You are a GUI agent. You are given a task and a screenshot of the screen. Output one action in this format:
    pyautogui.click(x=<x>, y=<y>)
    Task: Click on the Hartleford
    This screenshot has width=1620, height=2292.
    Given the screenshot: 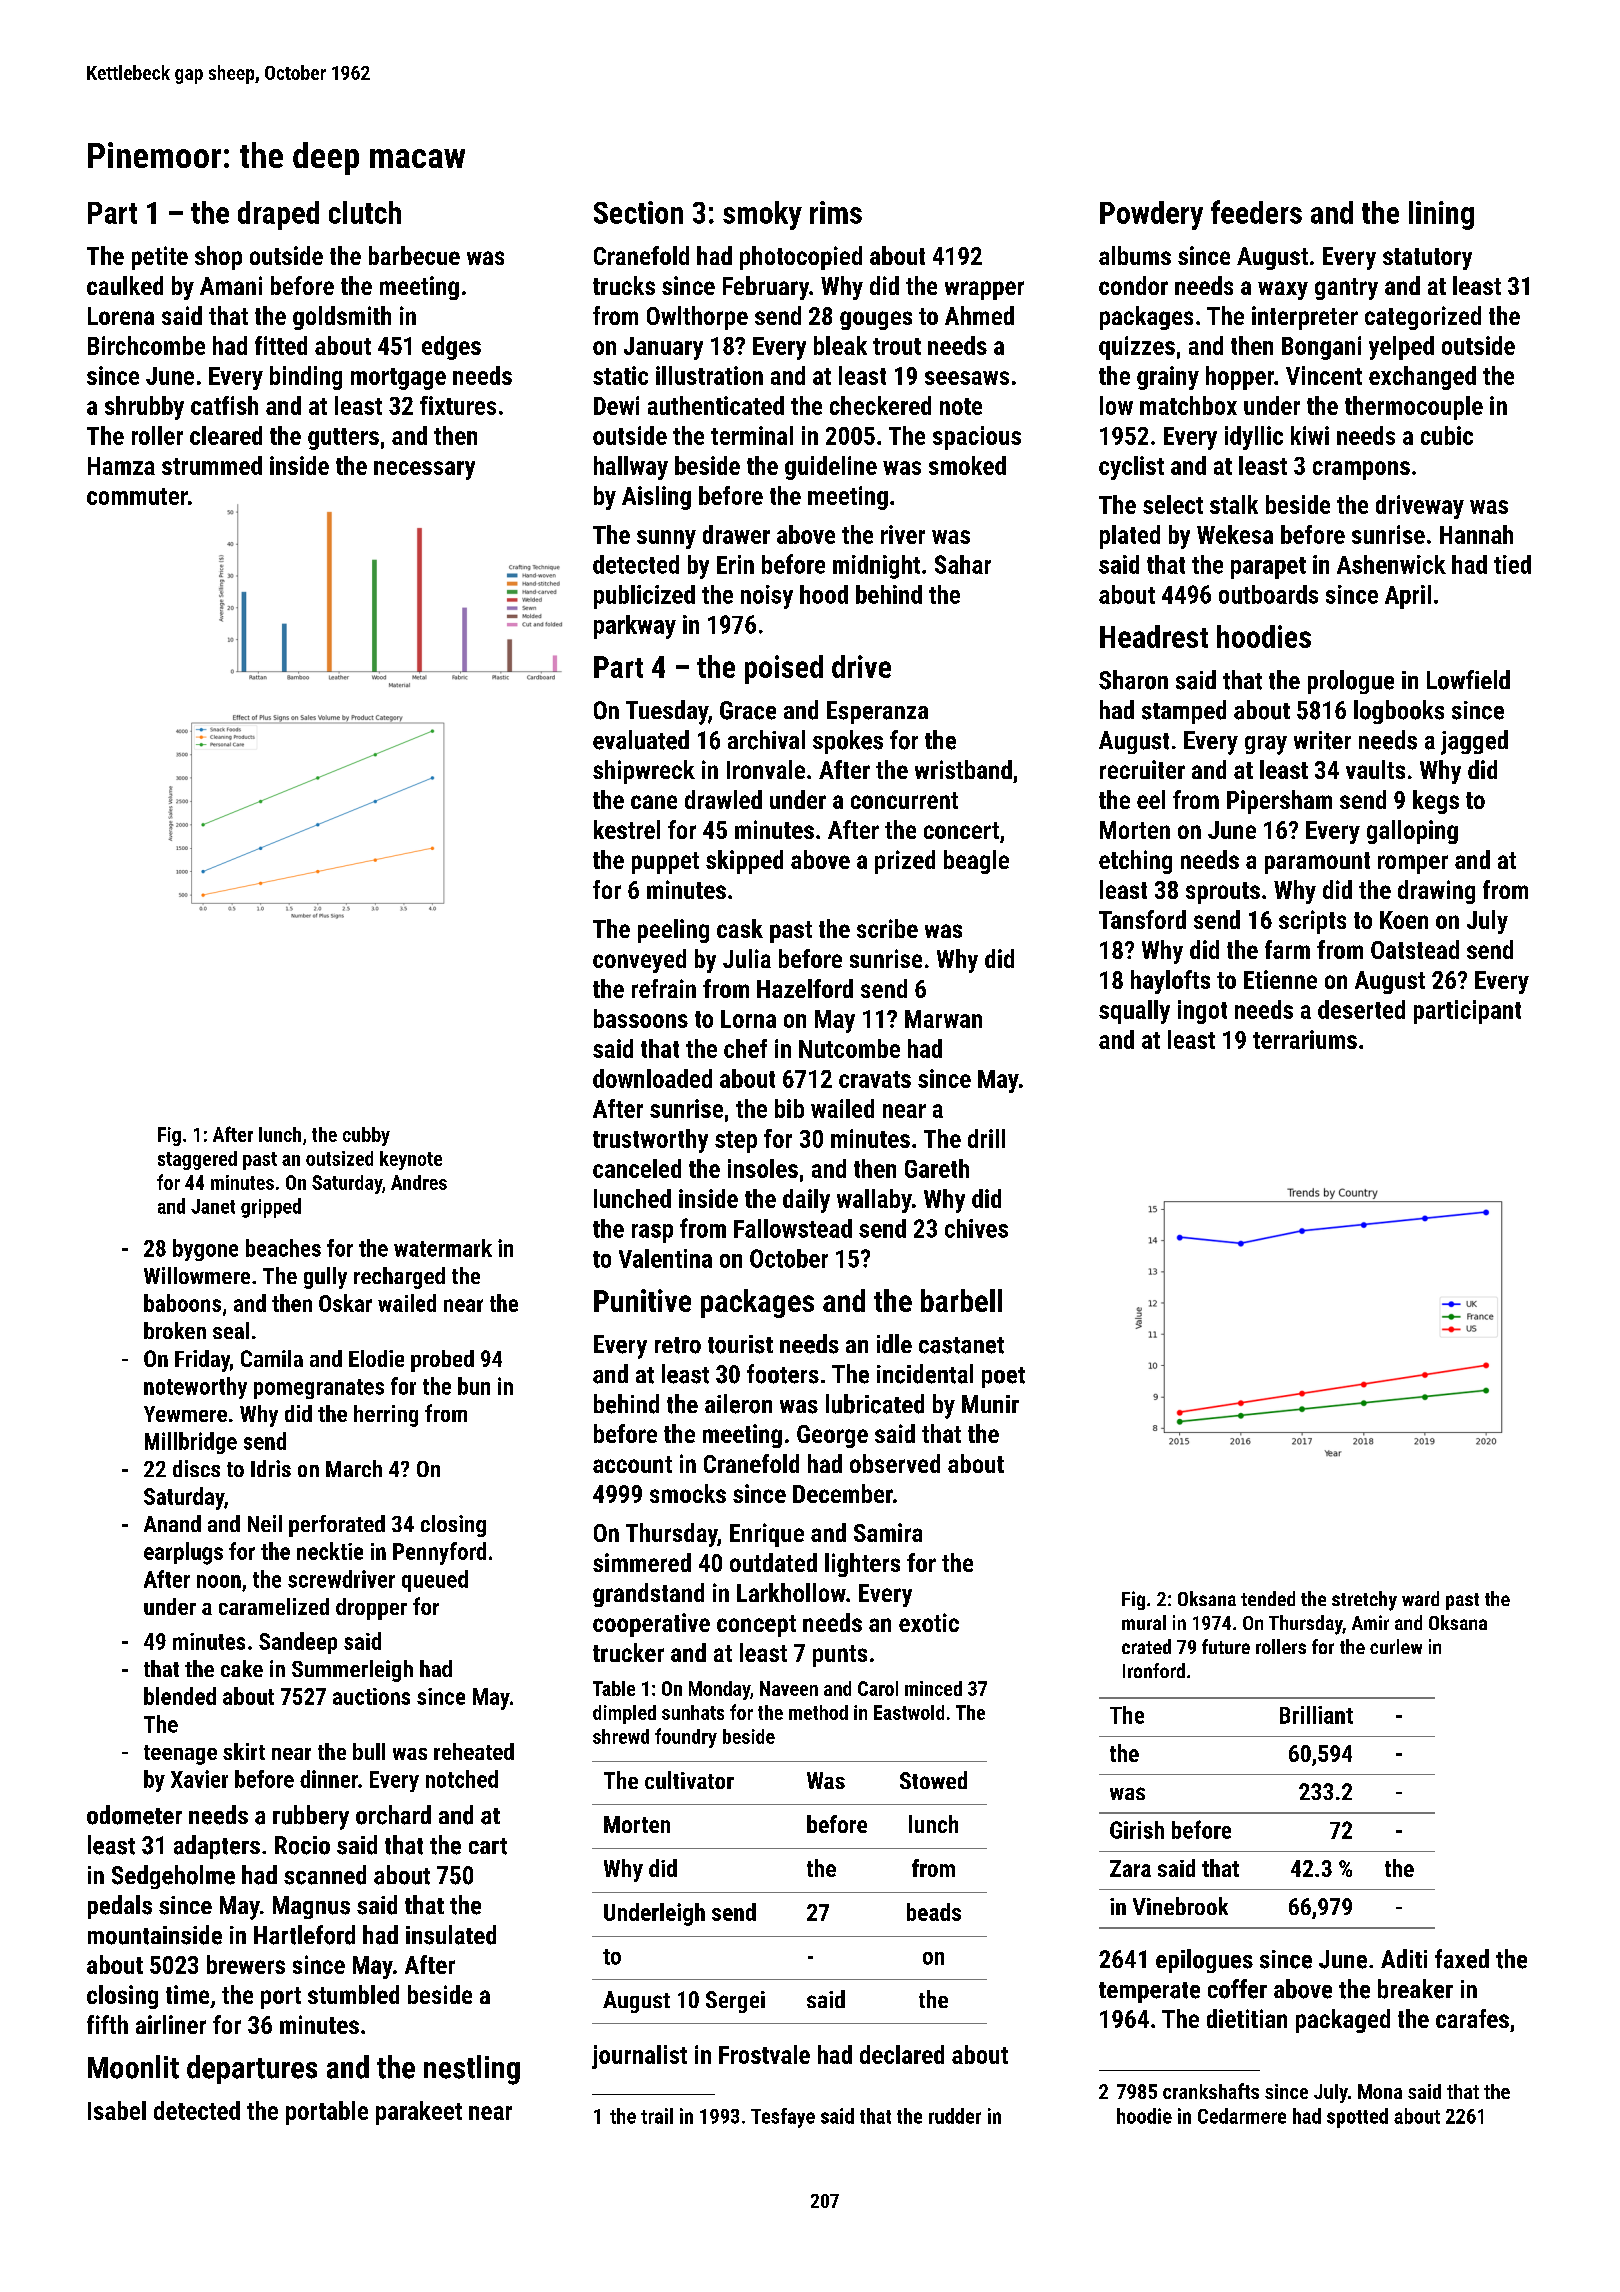 What is the action you would take?
    pyautogui.click(x=304, y=1935)
